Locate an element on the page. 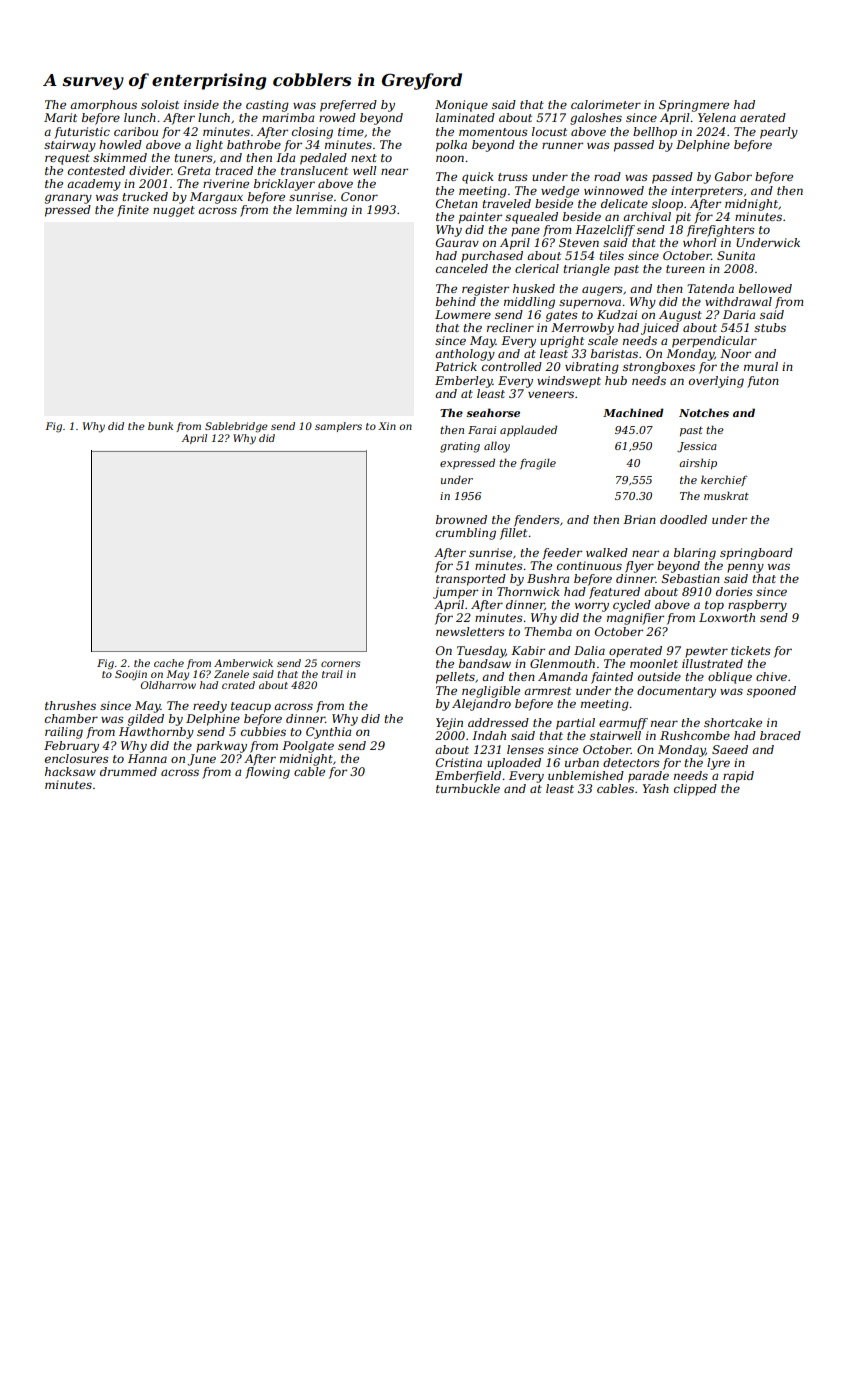 The width and height of the page is (849, 1400). amorphous is located at coordinates (103, 106).
